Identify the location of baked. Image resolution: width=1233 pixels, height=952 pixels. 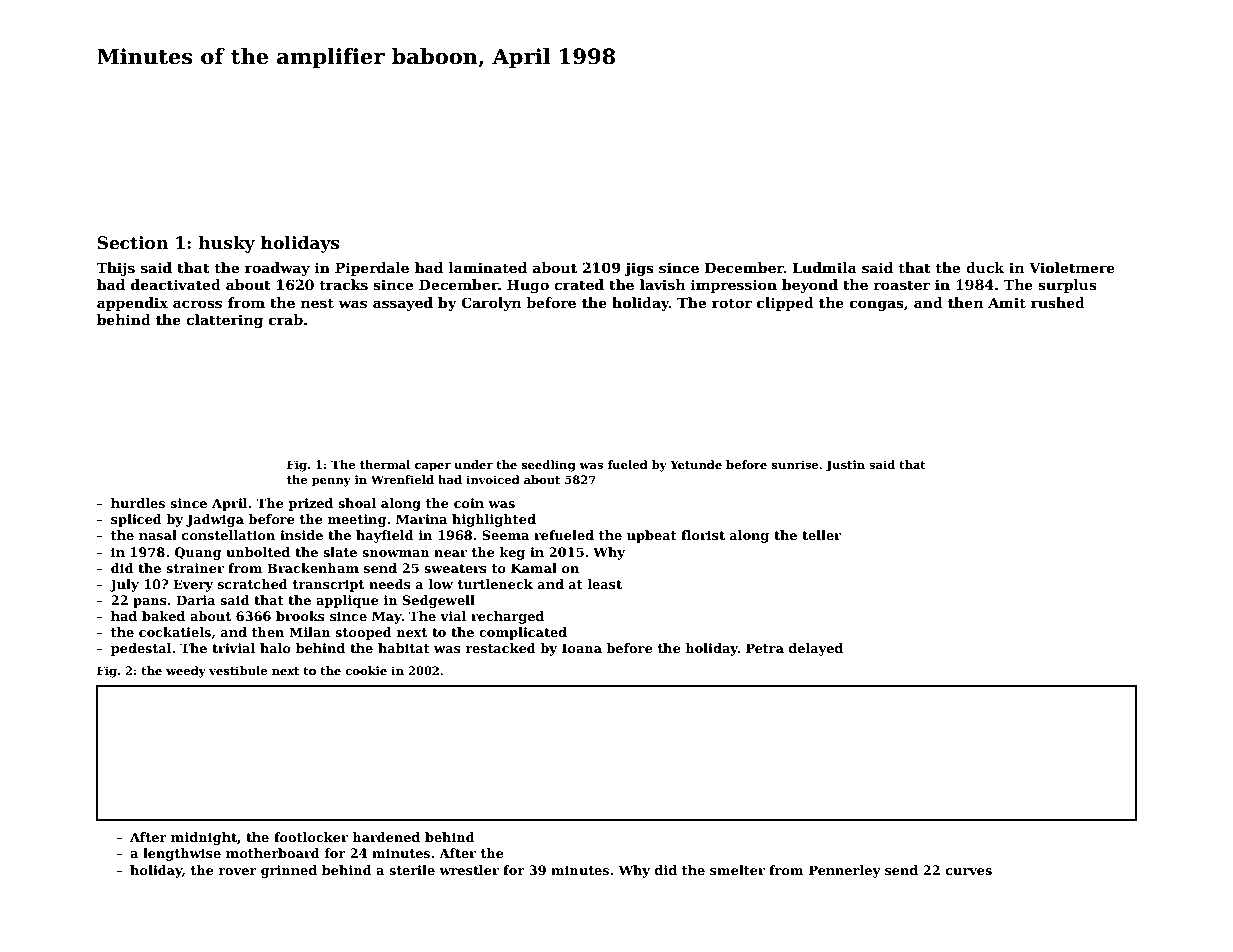
(163, 616).
